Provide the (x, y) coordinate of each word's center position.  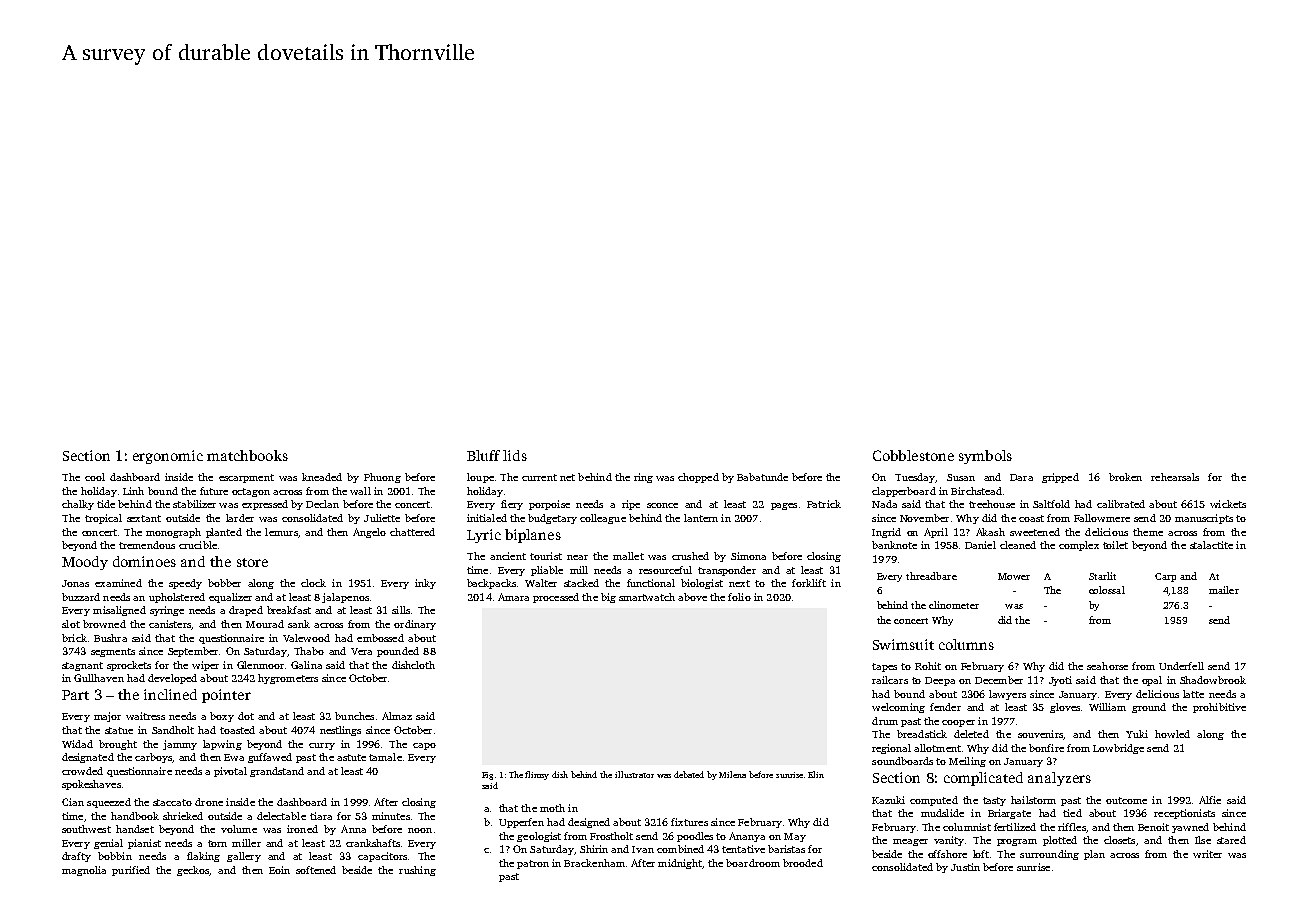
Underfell (1181, 666)
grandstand (277, 772)
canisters (170, 624)
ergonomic (168, 457)
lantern (701, 518)
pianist (144, 844)
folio (739, 597)
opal (1152, 681)
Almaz (397, 716)
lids (515, 455)
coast (1031, 518)
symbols (985, 457)
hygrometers (288, 679)
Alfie (1210, 800)
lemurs (281, 532)
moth (552, 808)
